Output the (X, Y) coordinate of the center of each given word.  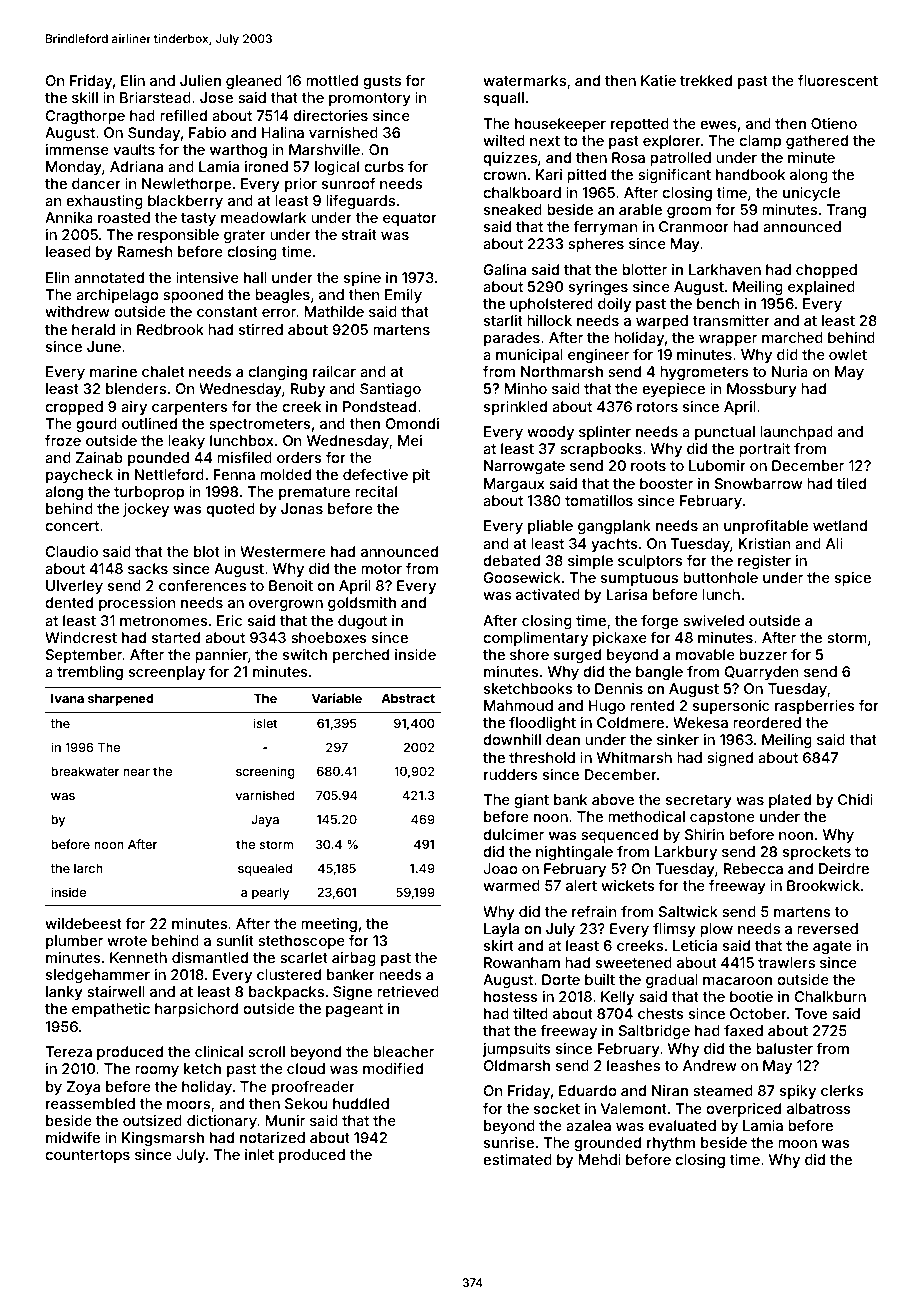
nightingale (574, 853)
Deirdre (844, 868)
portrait (764, 450)
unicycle (811, 194)
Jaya (265, 821)
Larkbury (686, 853)
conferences (202, 585)
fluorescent (838, 80)
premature (314, 493)
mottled (332, 80)
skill (85, 97)
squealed (265, 870)
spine (362, 279)
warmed (511, 885)
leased (68, 251)
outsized (152, 1120)
